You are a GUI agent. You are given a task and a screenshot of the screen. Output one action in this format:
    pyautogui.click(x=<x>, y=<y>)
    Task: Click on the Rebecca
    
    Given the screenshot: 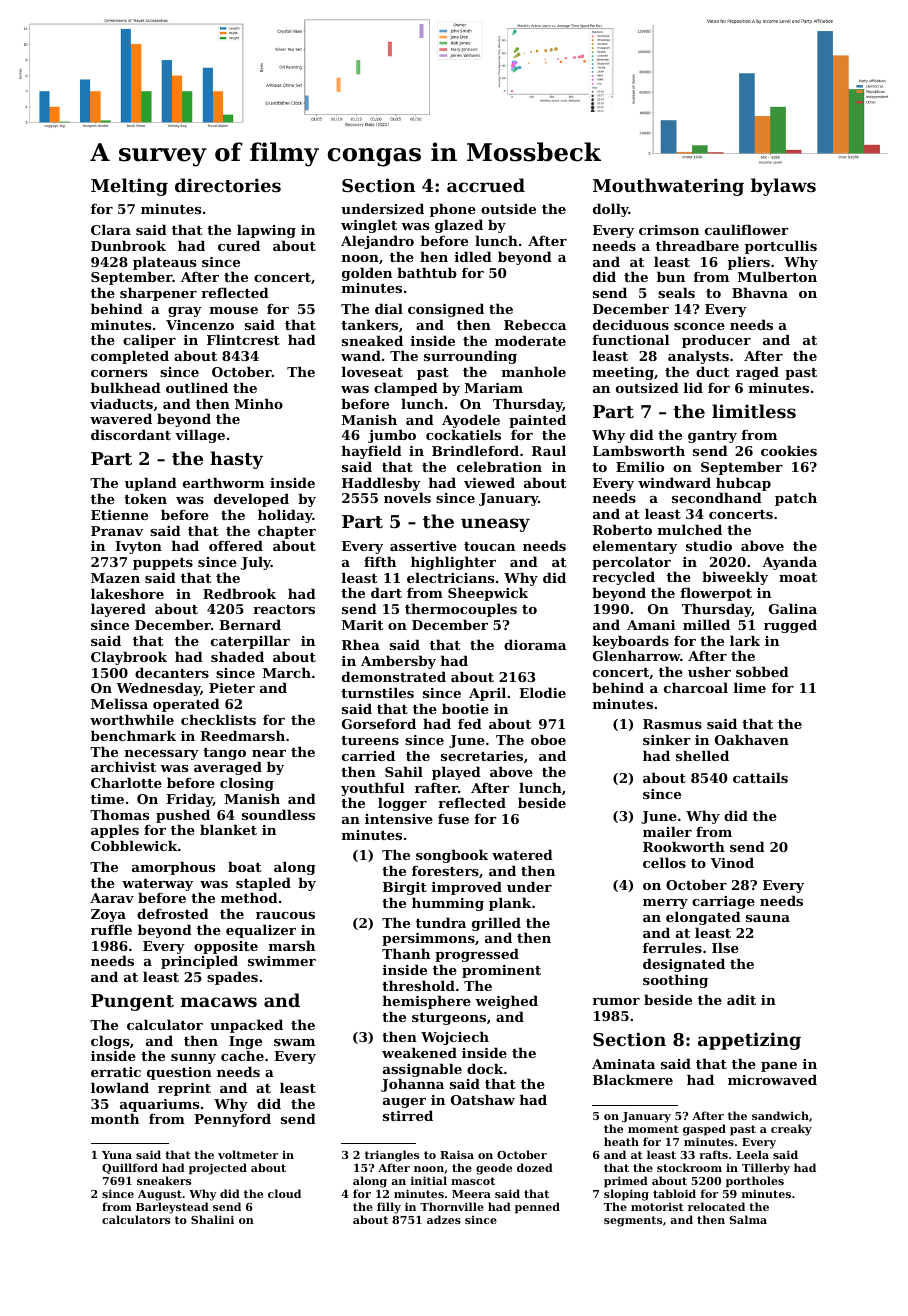 What is the action you would take?
    pyautogui.click(x=535, y=324)
